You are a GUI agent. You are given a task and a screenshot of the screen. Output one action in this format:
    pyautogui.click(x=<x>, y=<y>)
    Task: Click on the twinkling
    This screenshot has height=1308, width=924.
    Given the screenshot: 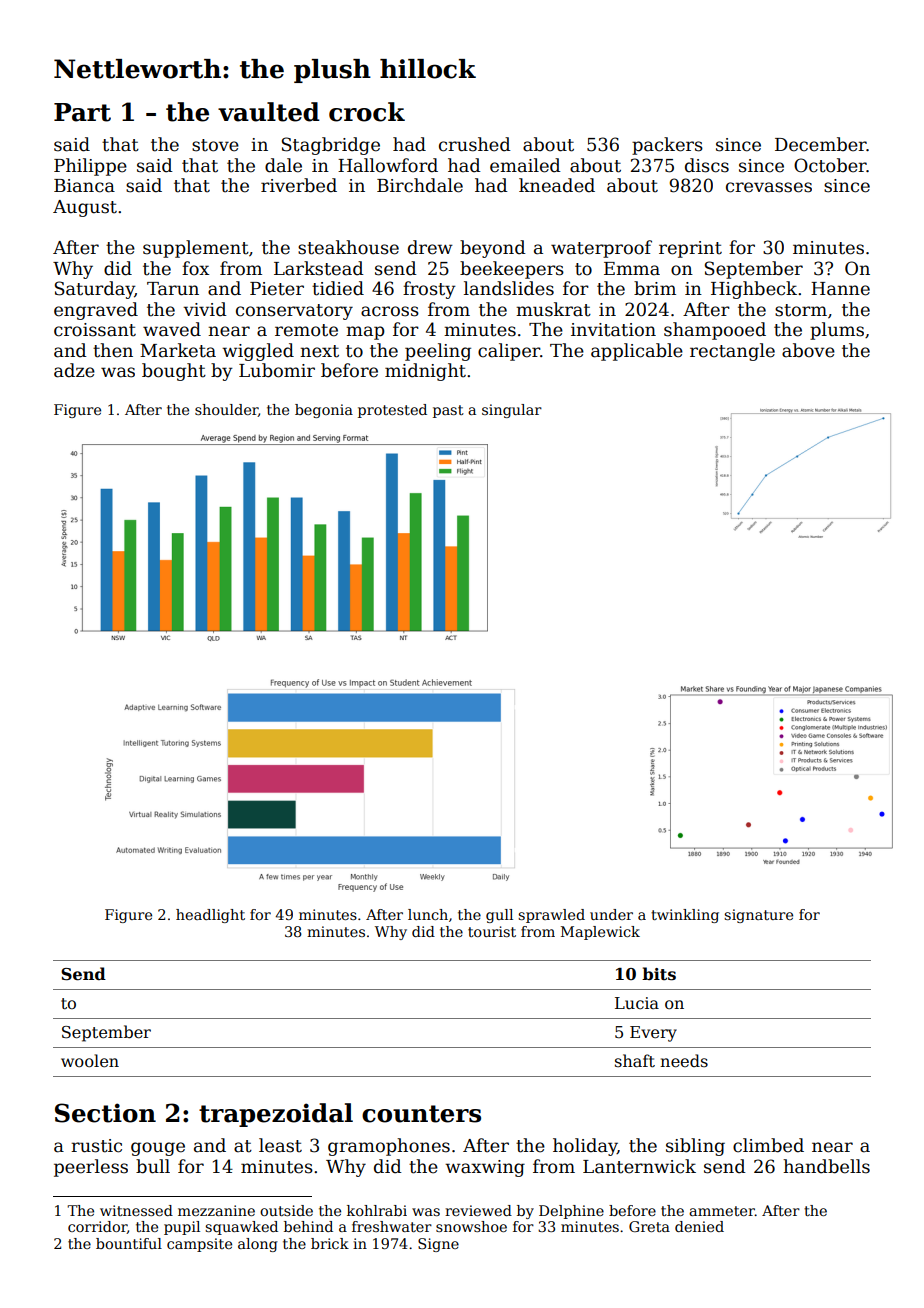 What is the action you would take?
    pyautogui.click(x=685, y=916)
